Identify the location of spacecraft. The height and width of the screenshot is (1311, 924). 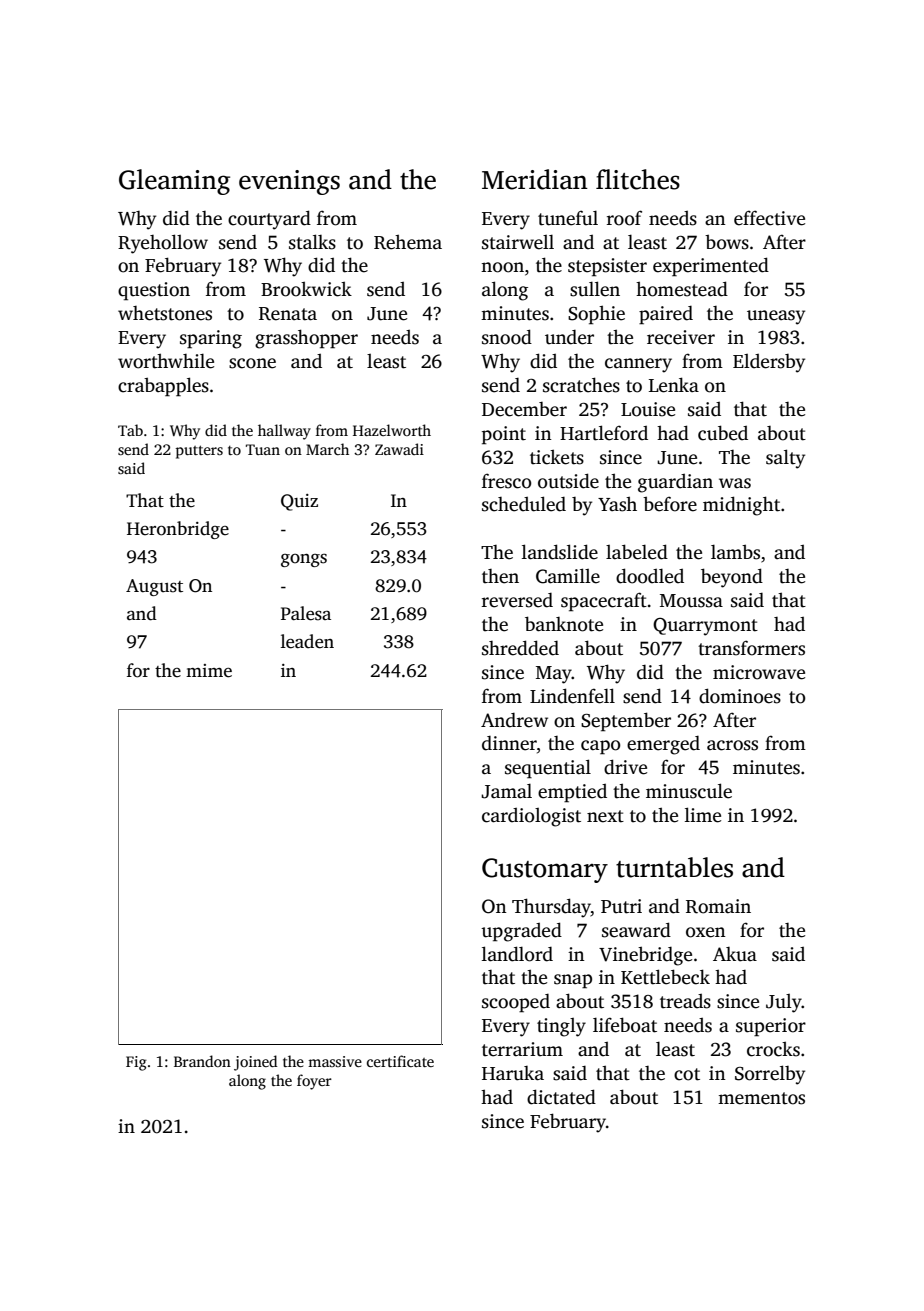
(604, 602).
